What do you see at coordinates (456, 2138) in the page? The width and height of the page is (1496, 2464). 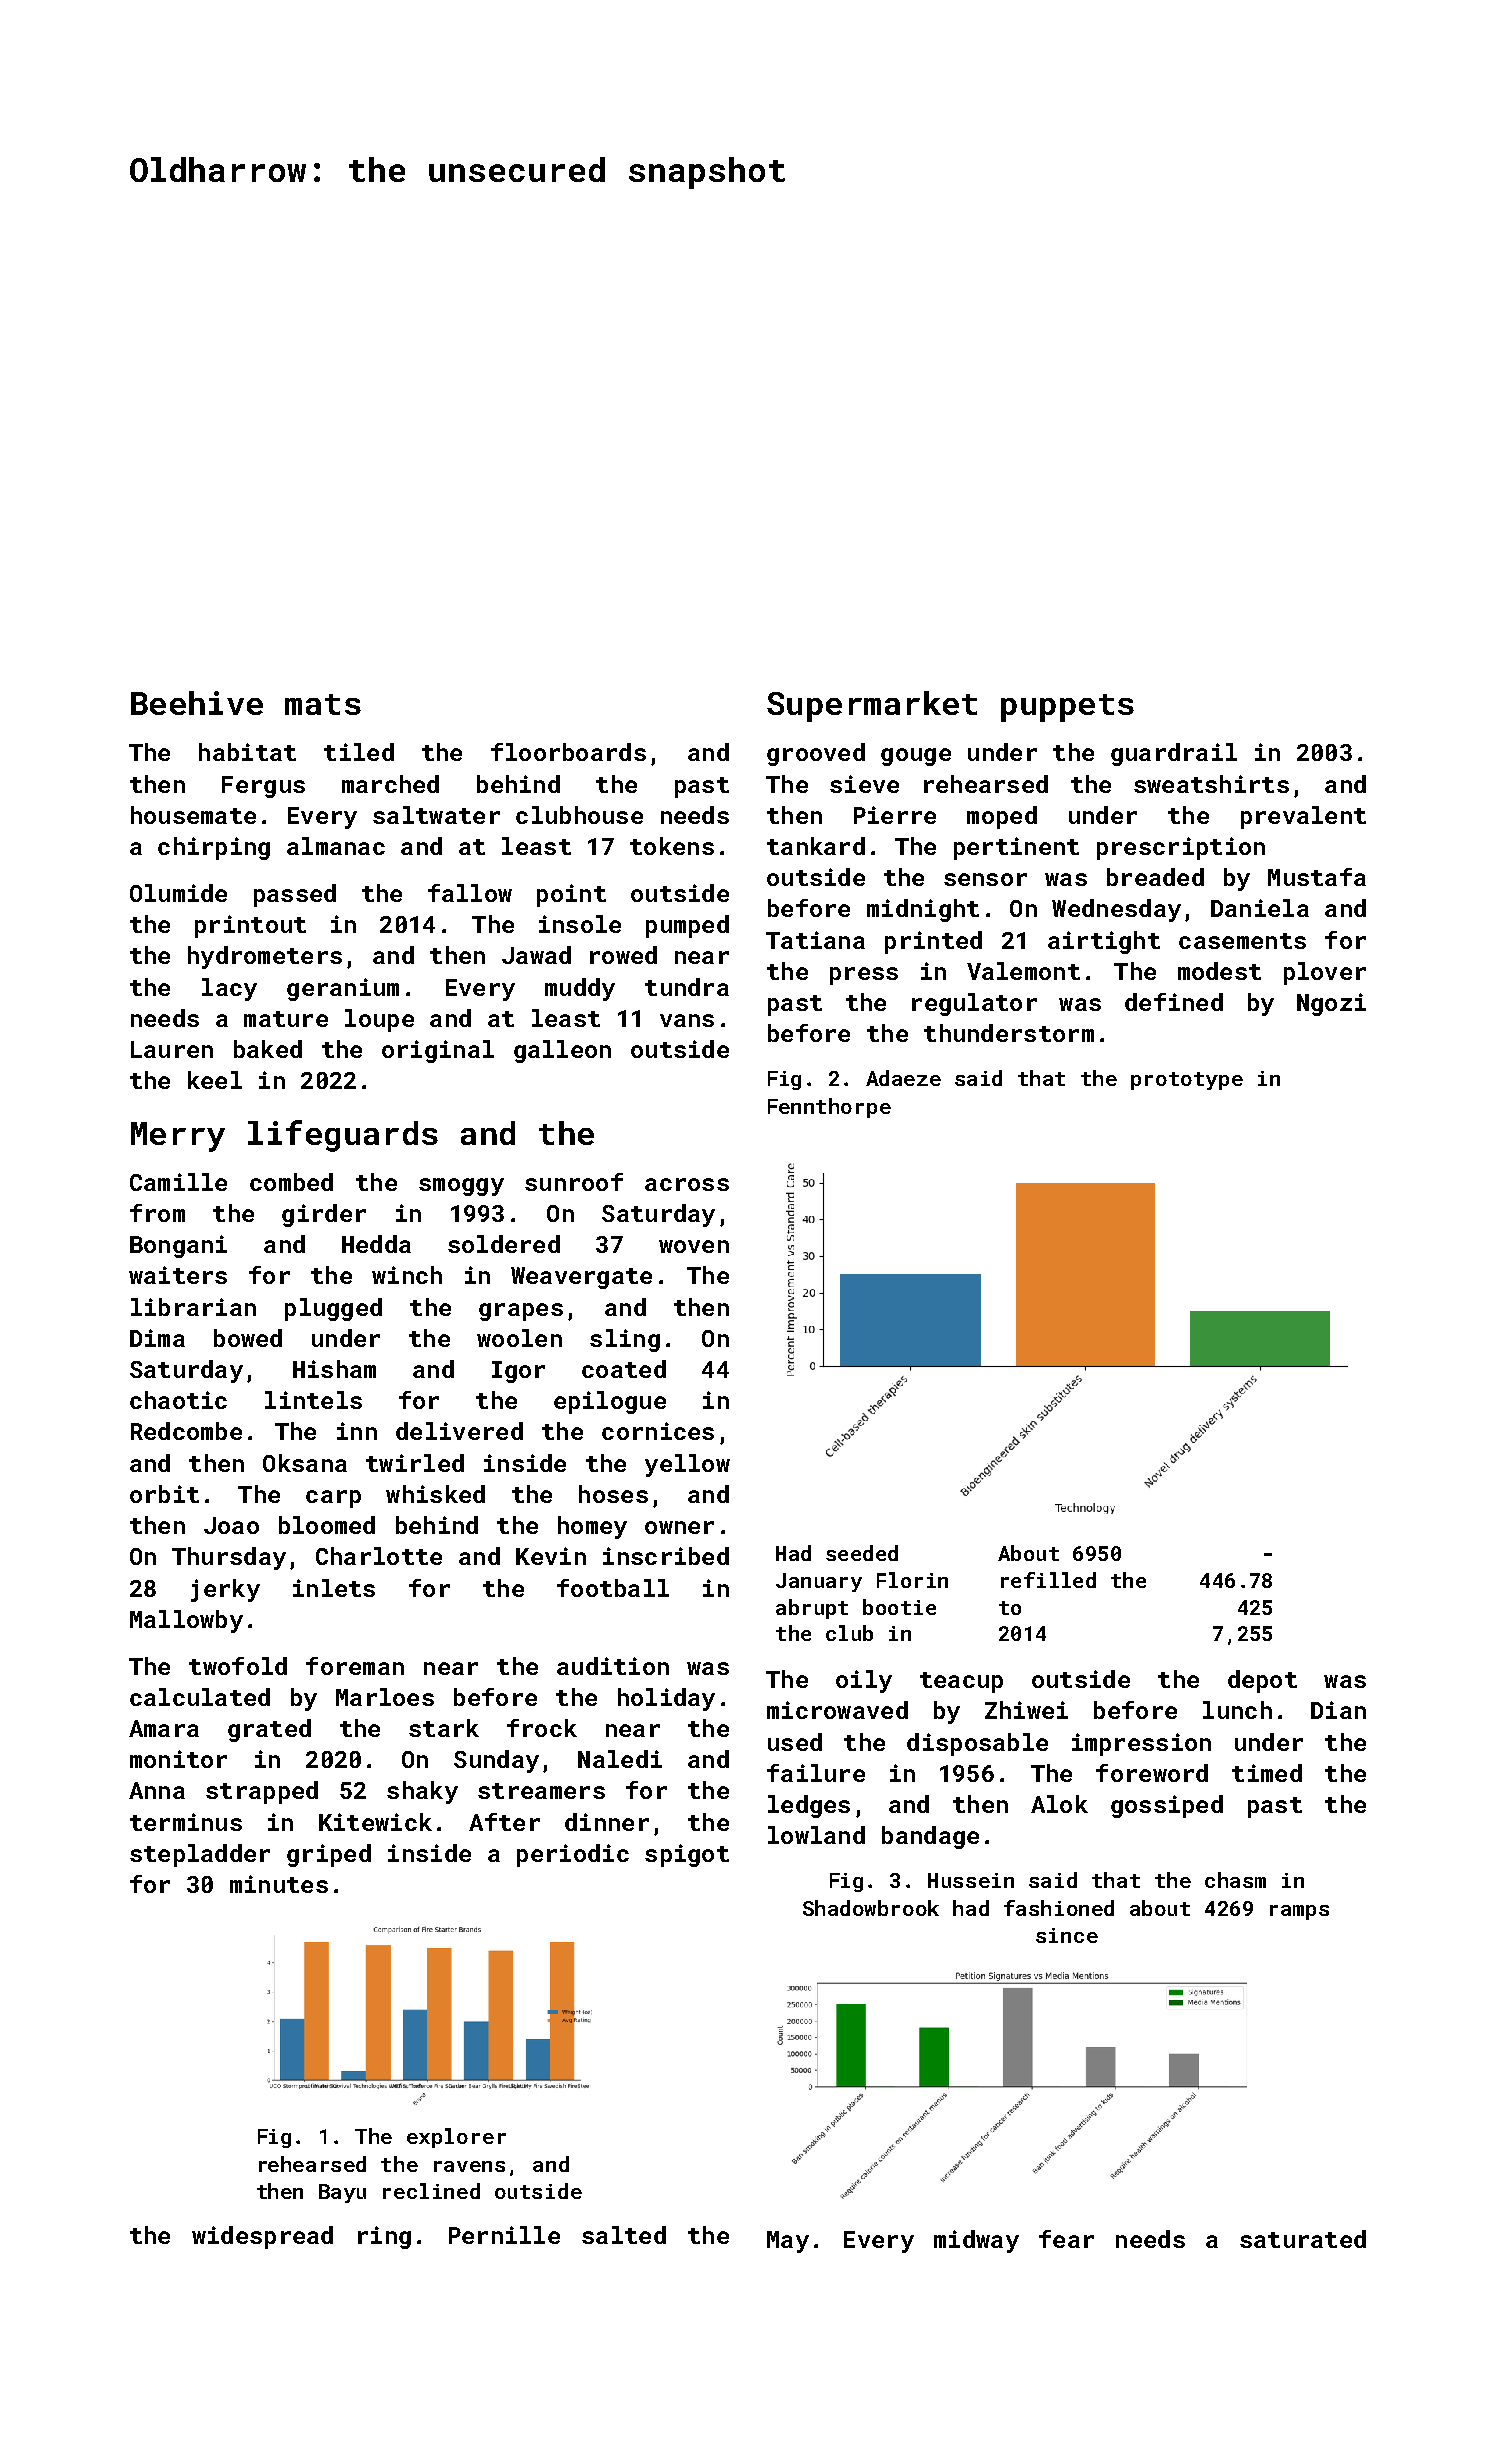 I see `explorer` at bounding box center [456, 2138].
